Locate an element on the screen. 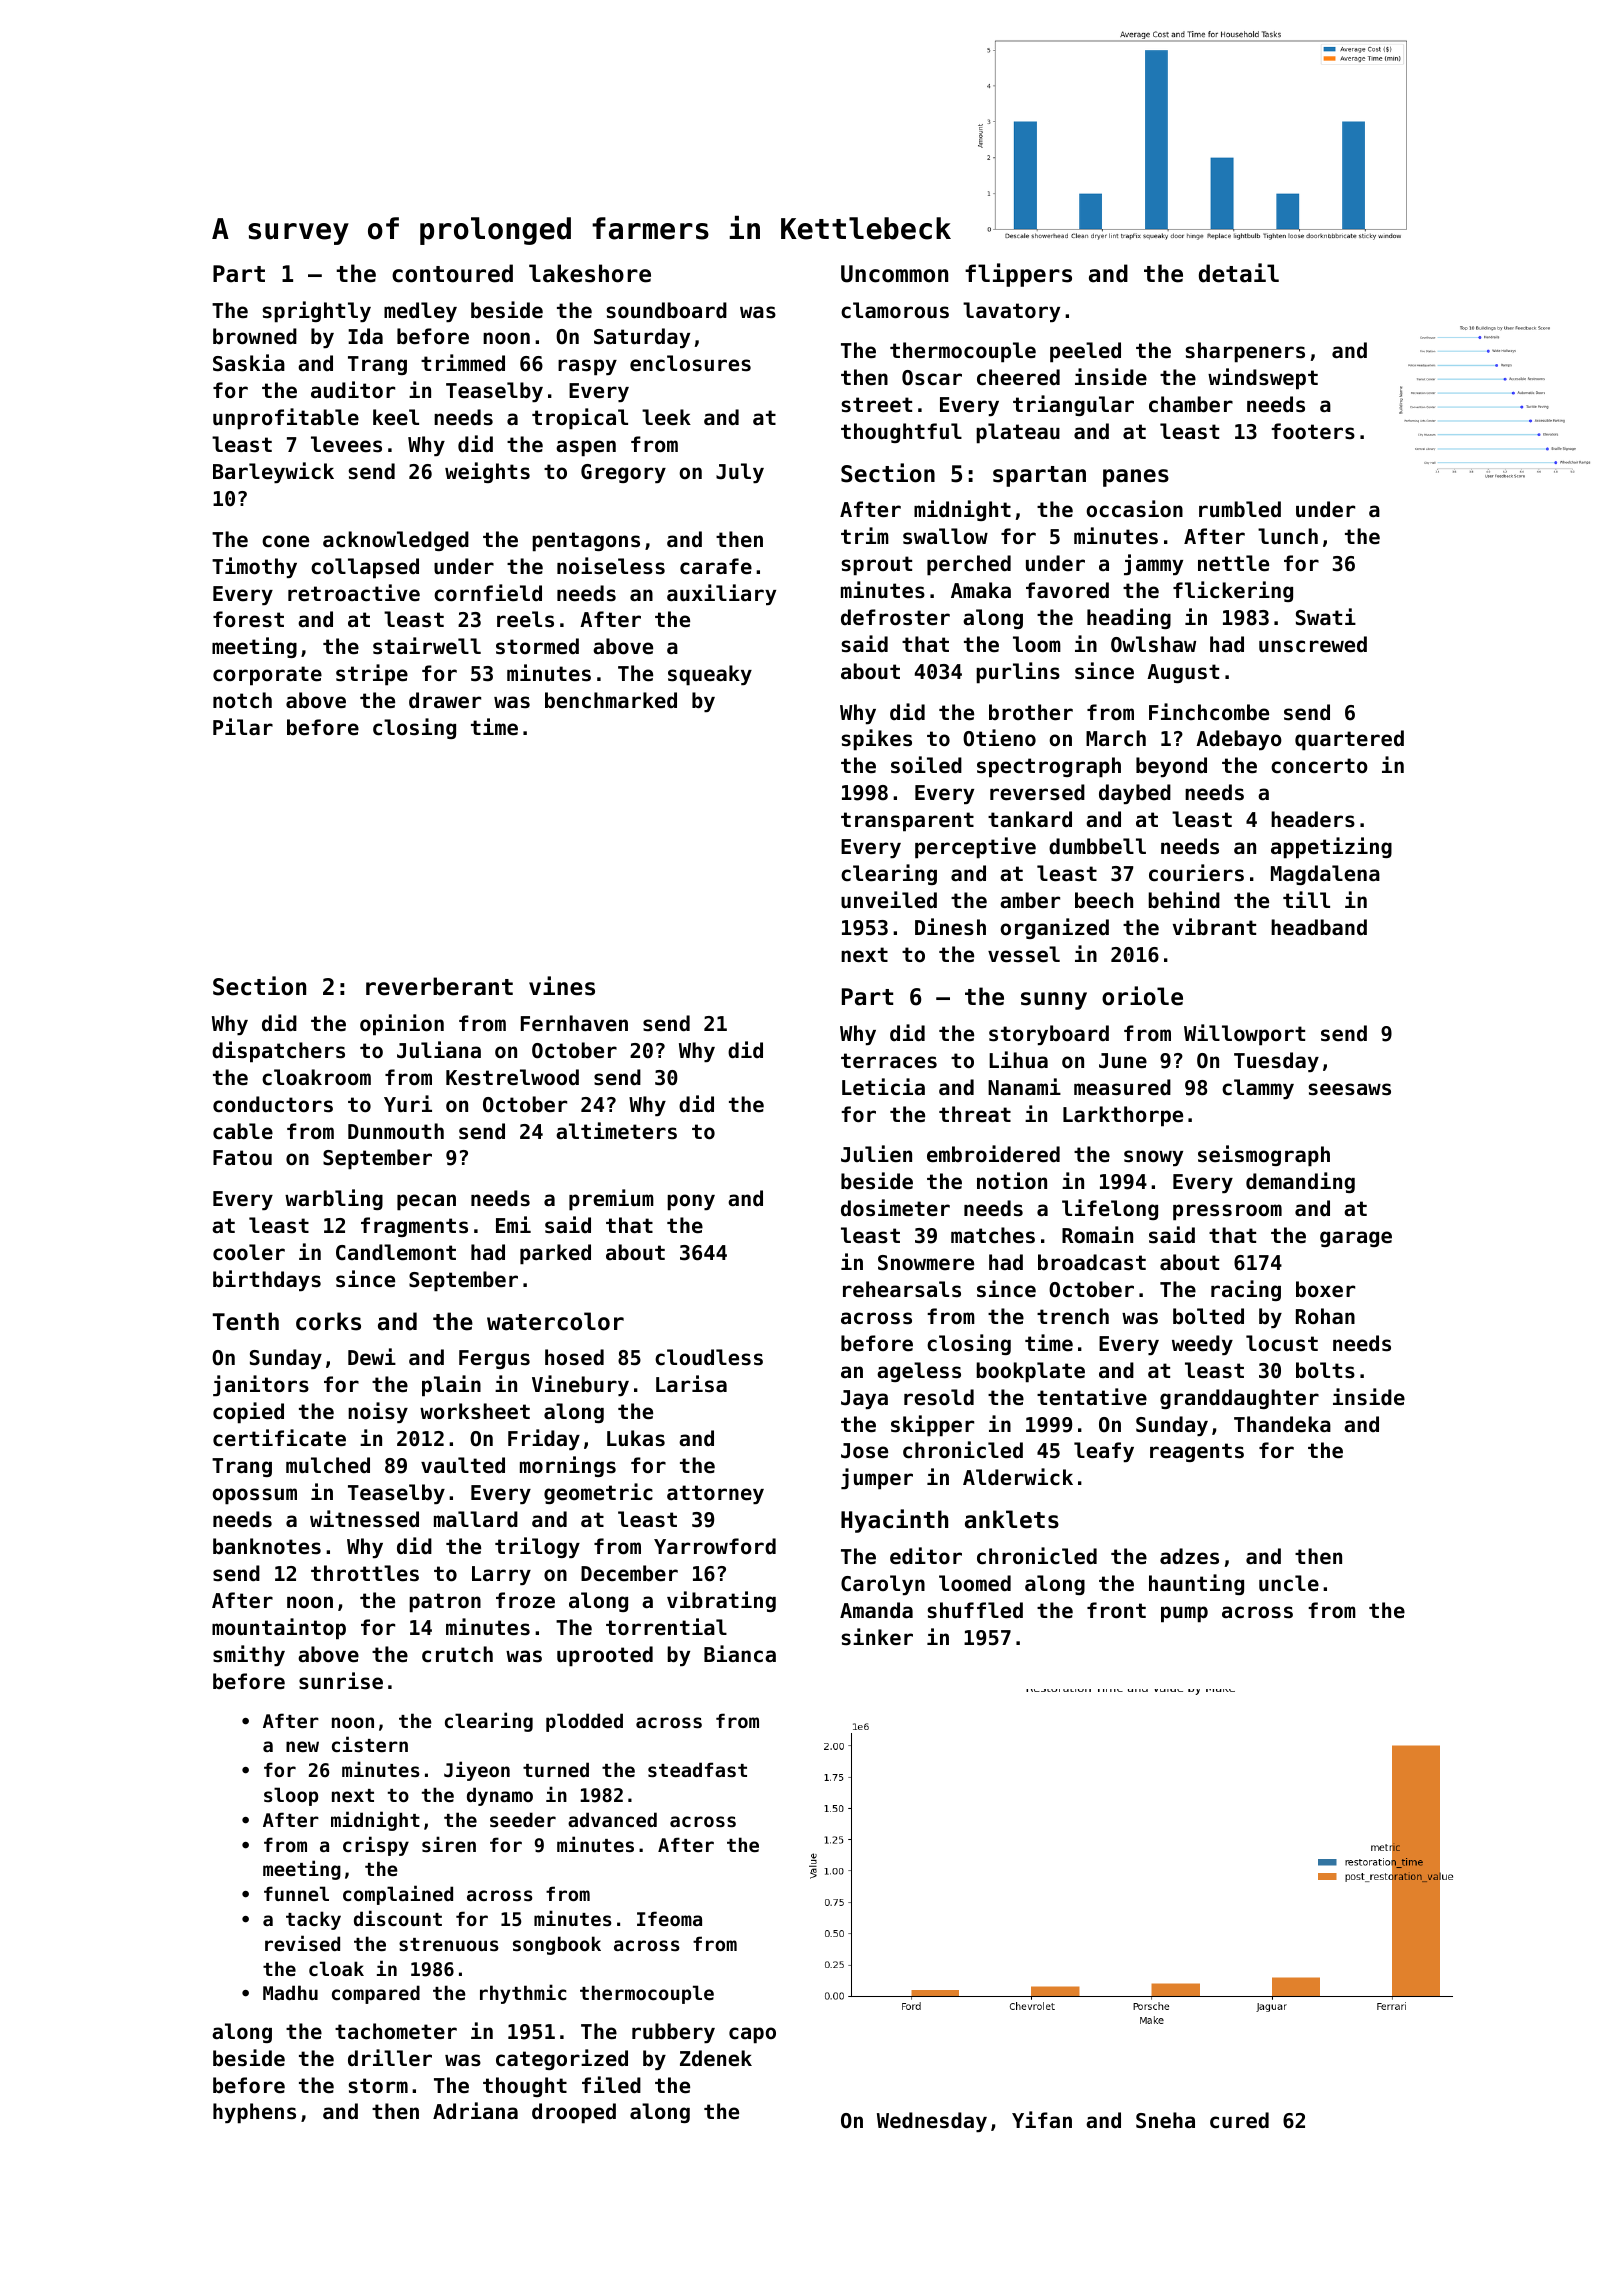 Image resolution: width=1620 pixels, height=2292 pixels. Alderwick is located at coordinates (1018, 1477).
